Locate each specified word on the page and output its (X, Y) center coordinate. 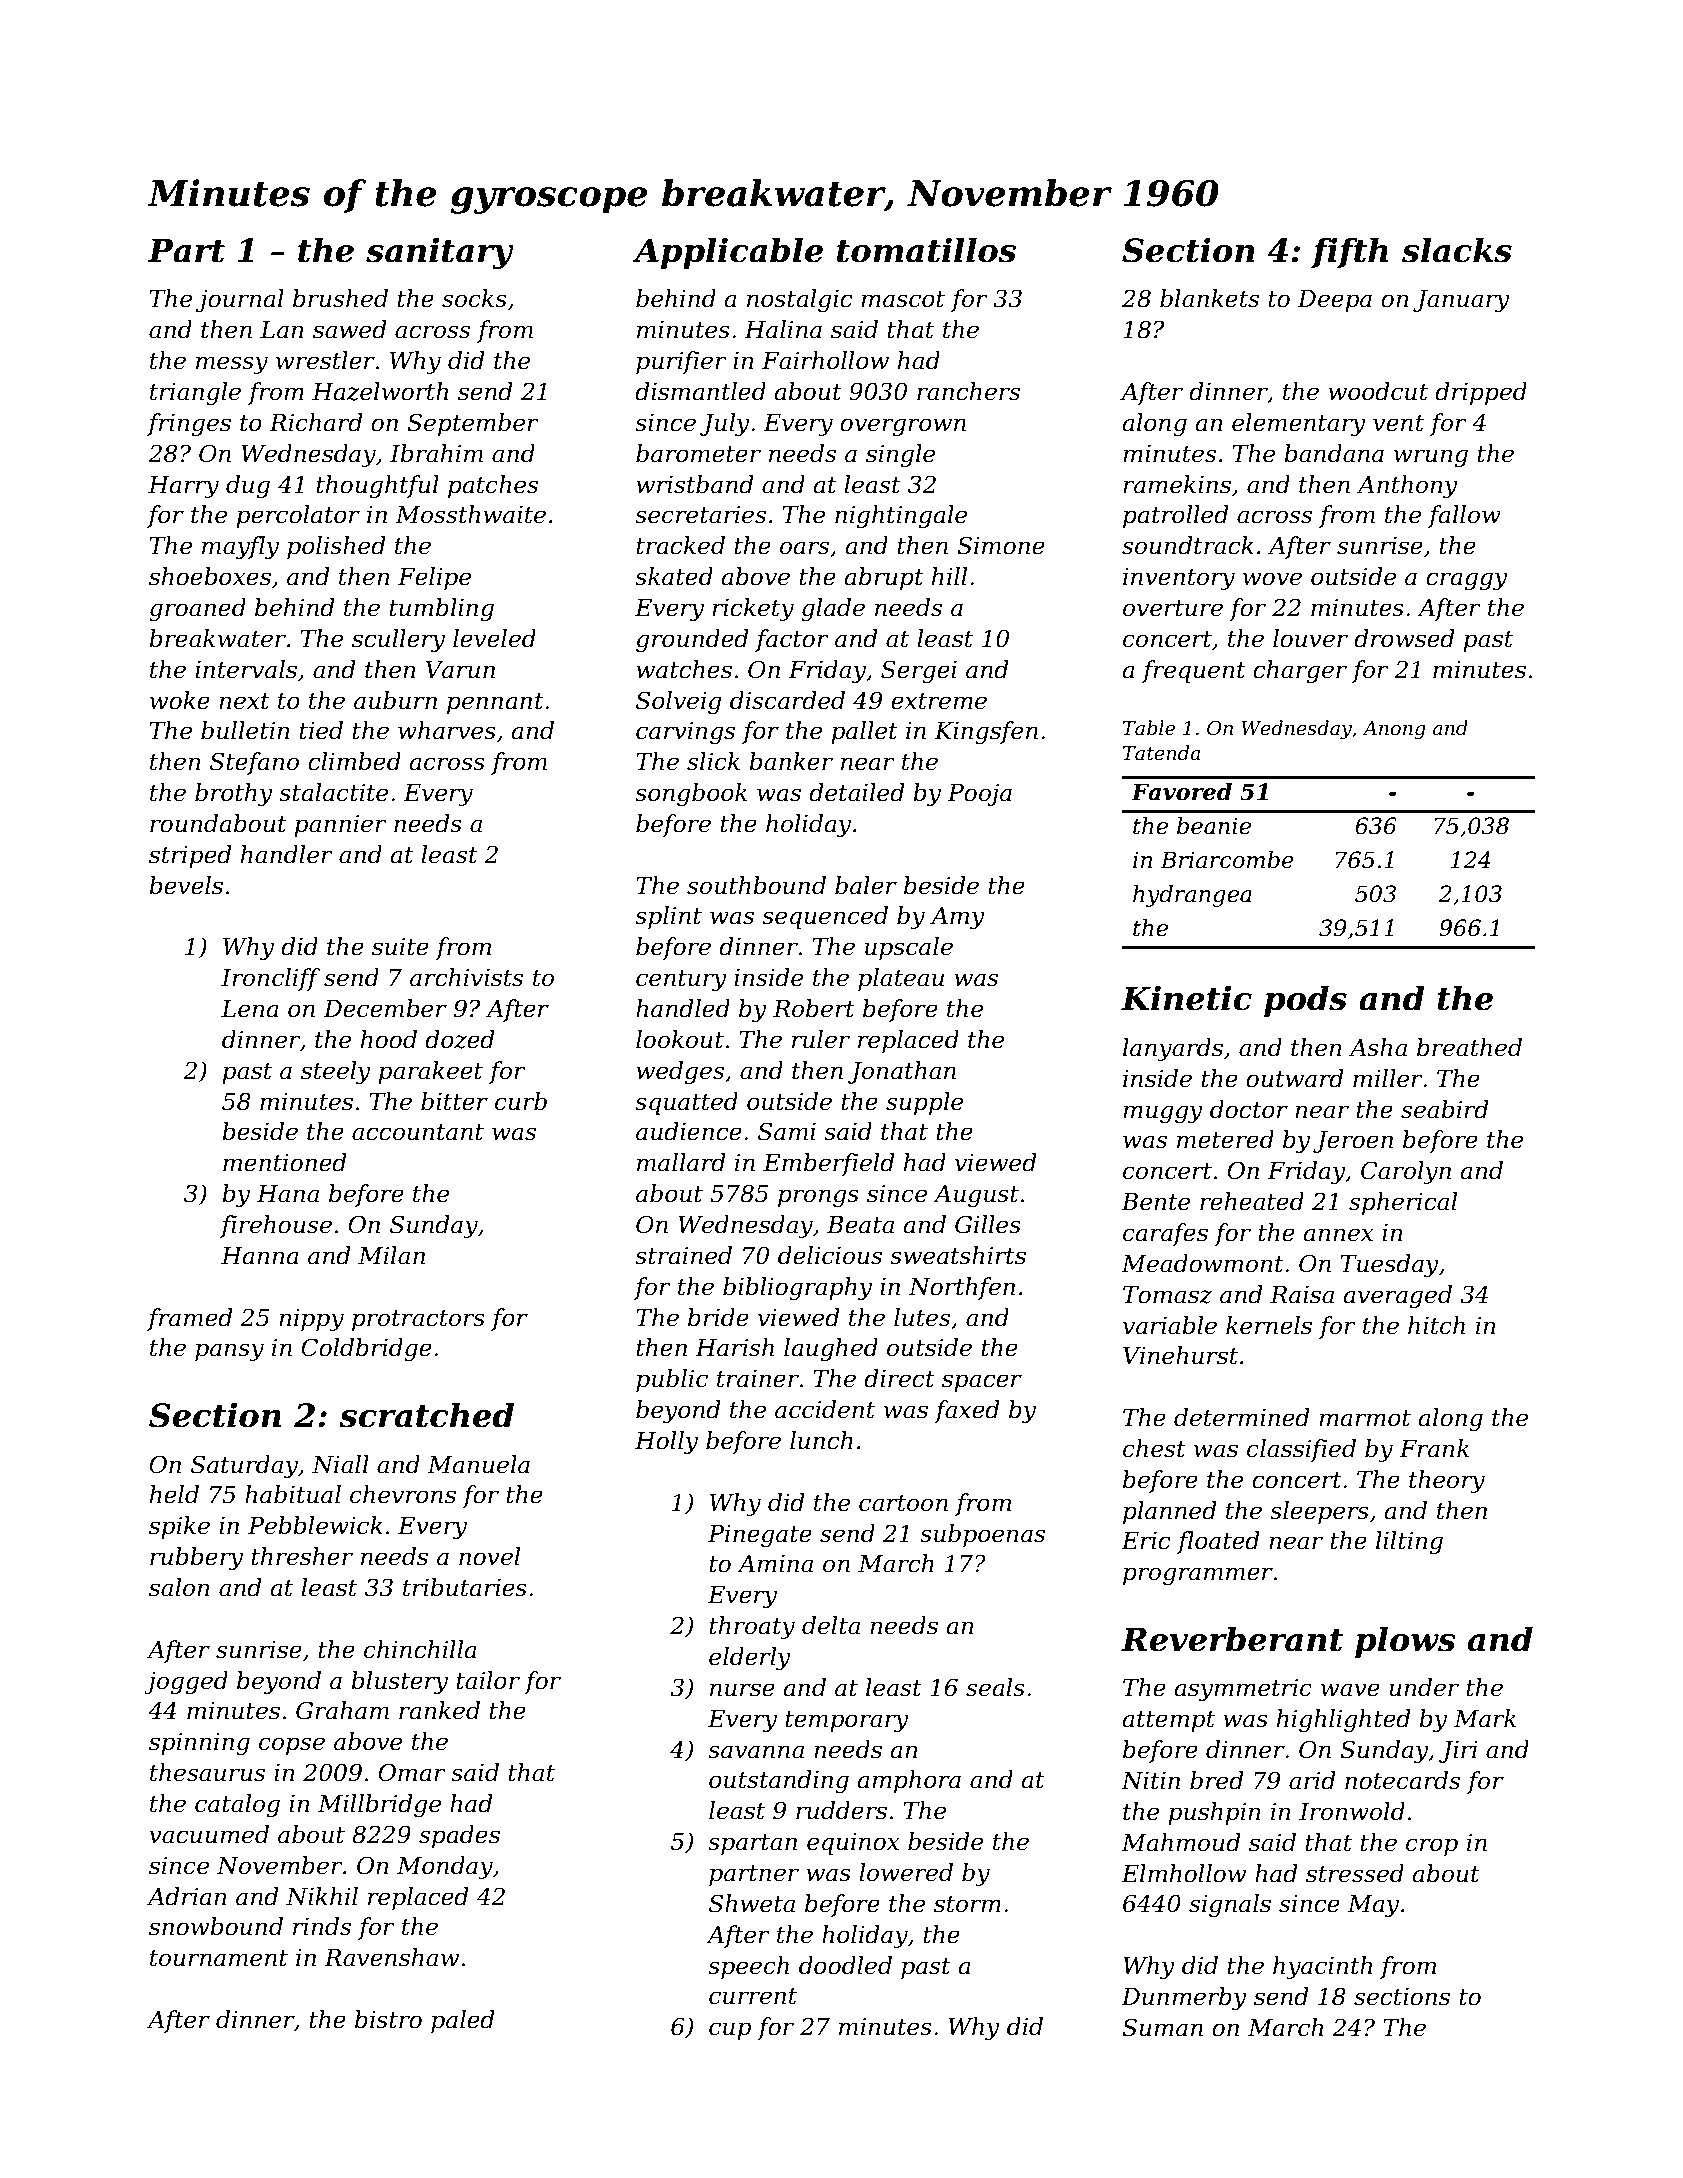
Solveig (679, 702)
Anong (1394, 730)
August (976, 1196)
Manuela (478, 1464)
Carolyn (1406, 1172)
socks (474, 298)
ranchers (968, 391)
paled (463, 2021)
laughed (831, 1349)
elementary (1299, 424)
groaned (197, 609)
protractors (418, 1320)
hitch (1436, 1325)
